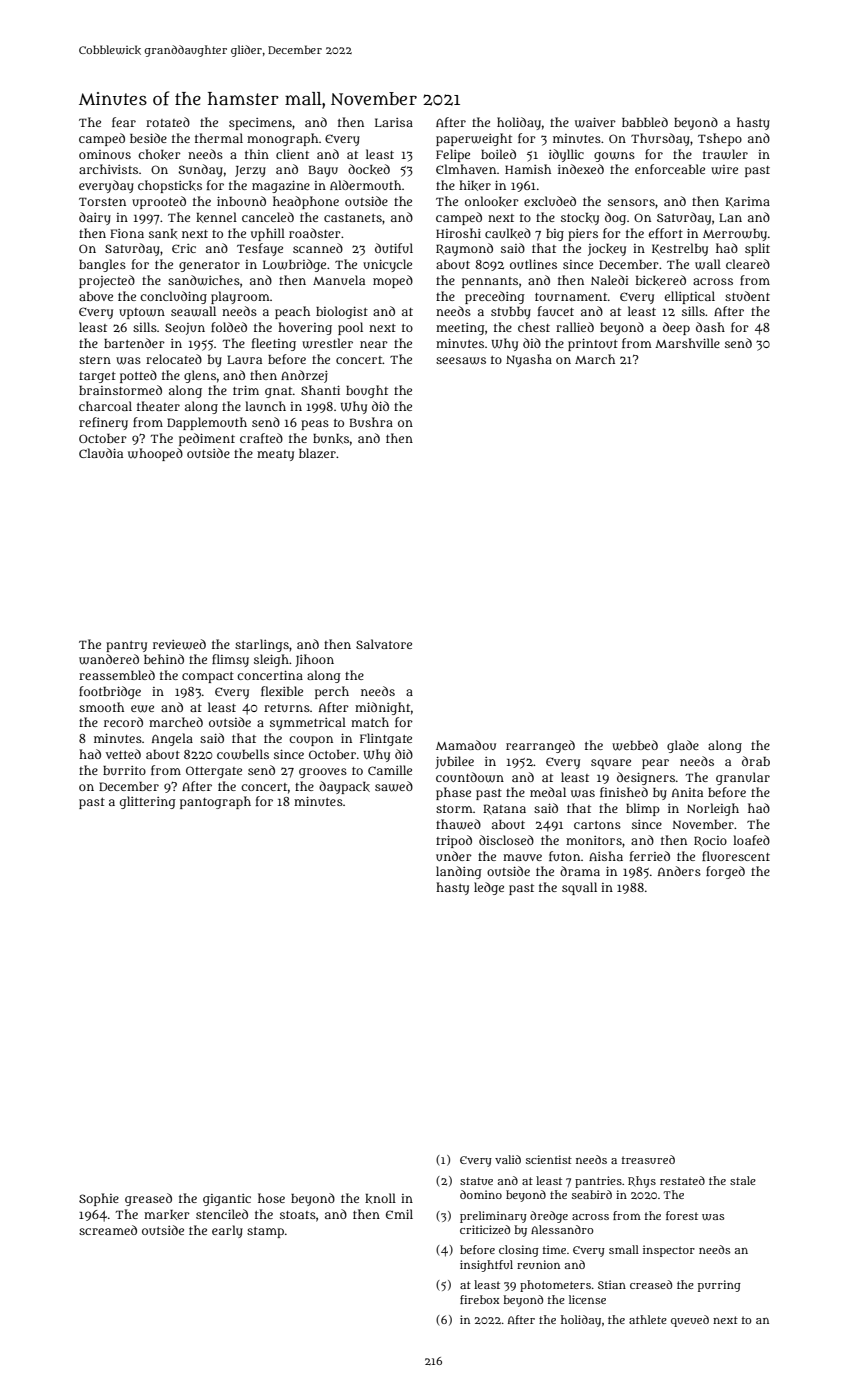  Describe the element at coordinates (635, 745) in the page. I see `webbed` at that location.
